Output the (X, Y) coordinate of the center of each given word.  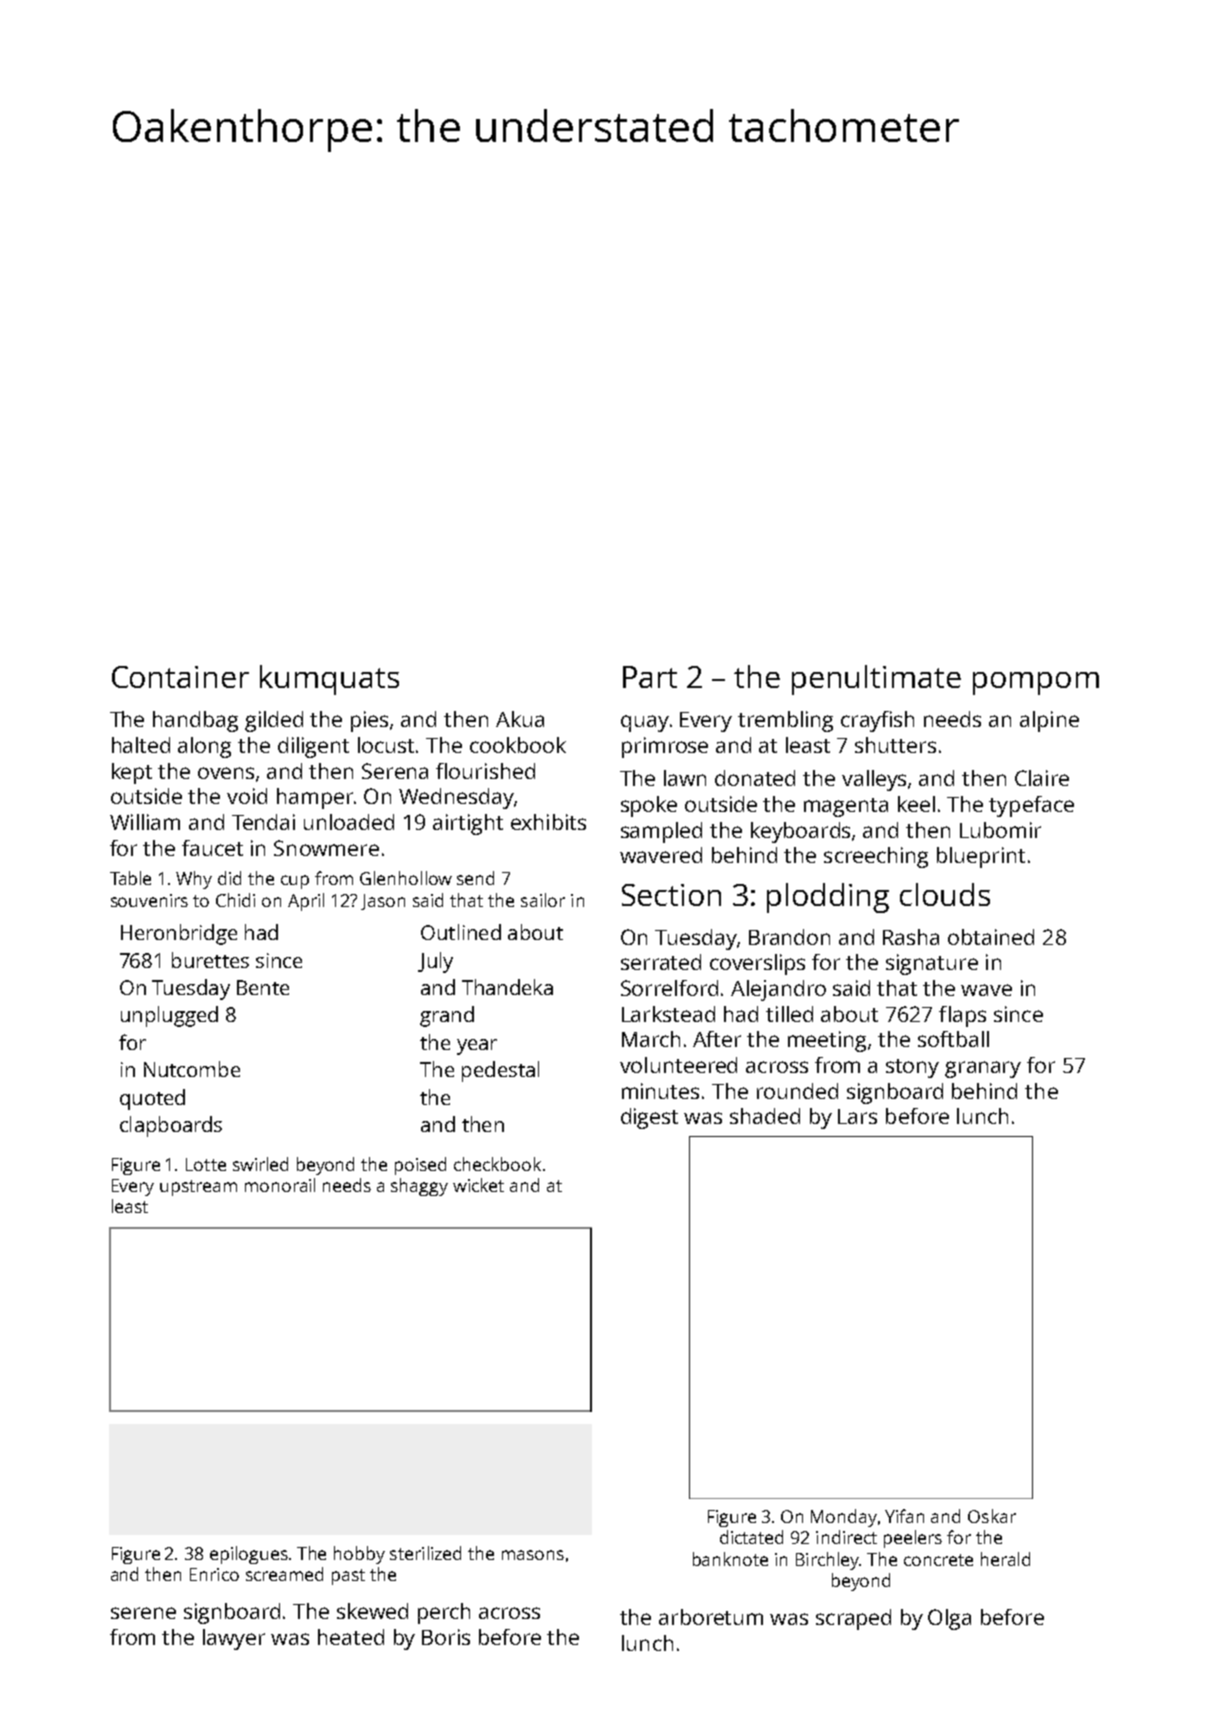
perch (444, 1613)
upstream (198, 1188)
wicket (478, 1185)
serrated (661, 962)
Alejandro (778, 990)
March (651, 1039)
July (435, 962)
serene (143, 1613)
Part (650, 677)
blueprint (981, 857)
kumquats (329, 680)
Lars (857, 1116)
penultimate (876, 680)
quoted (152, 1099)
